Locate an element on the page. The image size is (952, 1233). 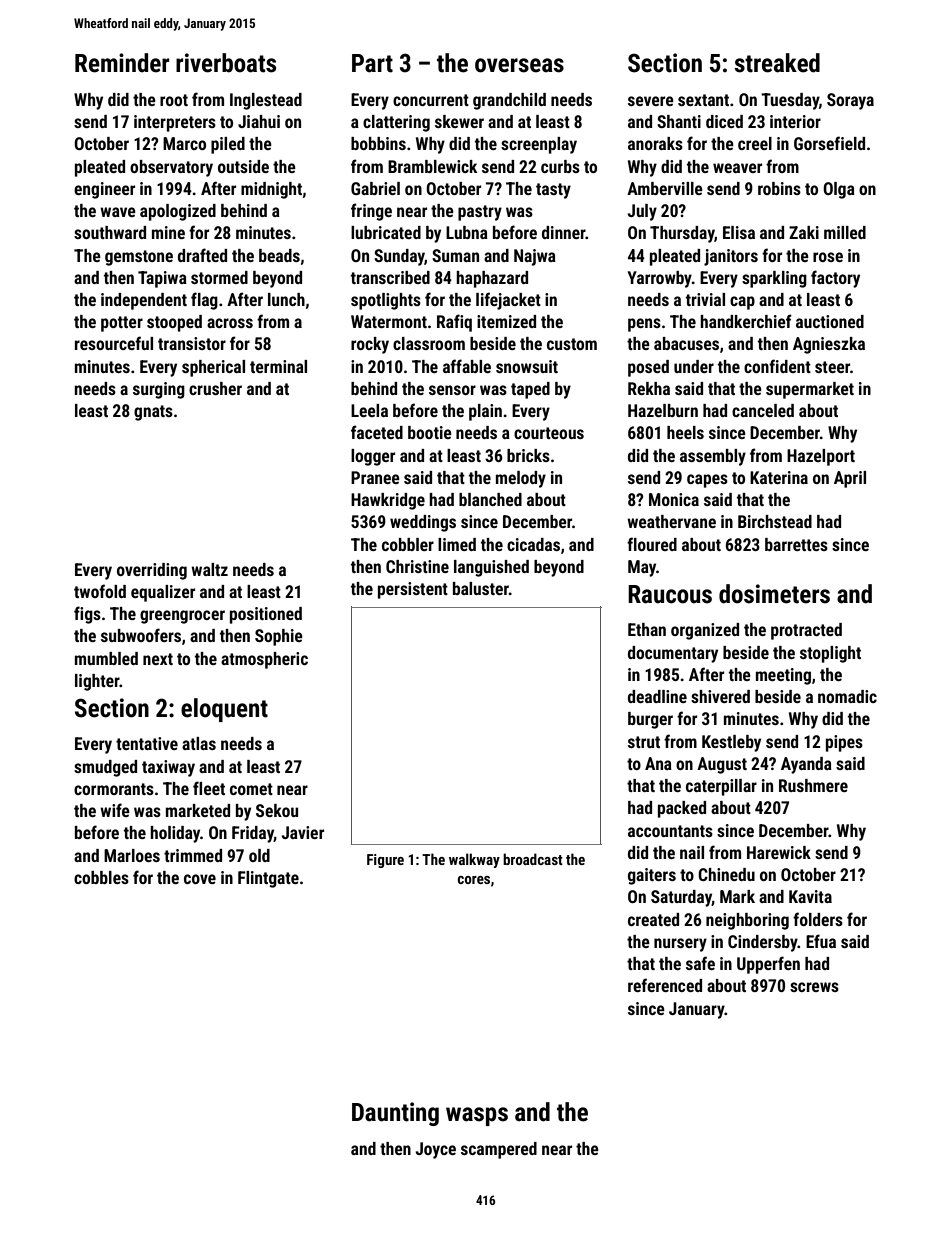
barrettes is located at coordinates (796, 544).
